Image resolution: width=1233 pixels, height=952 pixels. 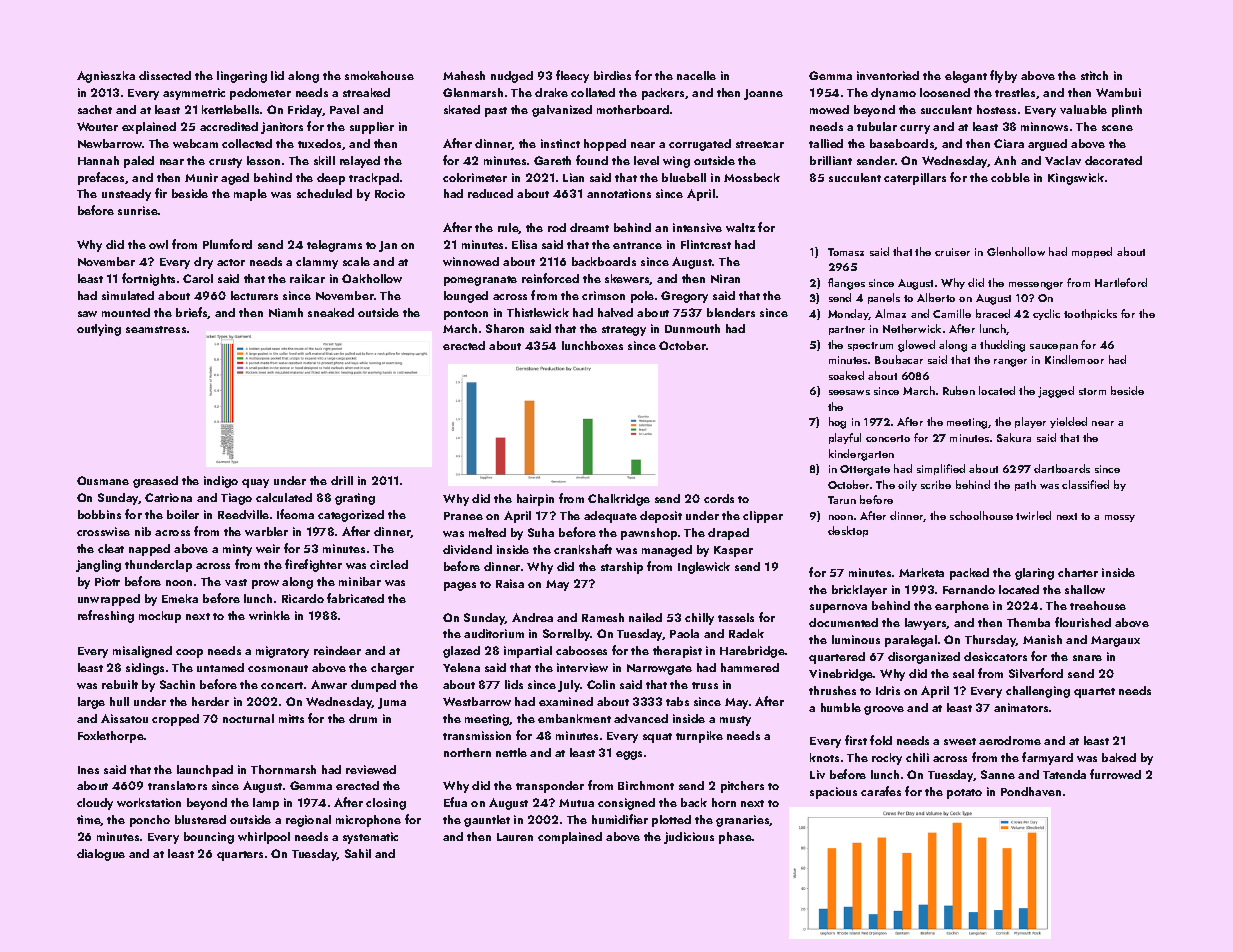 What do you see at coordinates (696, 75) in the screenshot?
I see `nacelle` at bounding box center [696, 75].
